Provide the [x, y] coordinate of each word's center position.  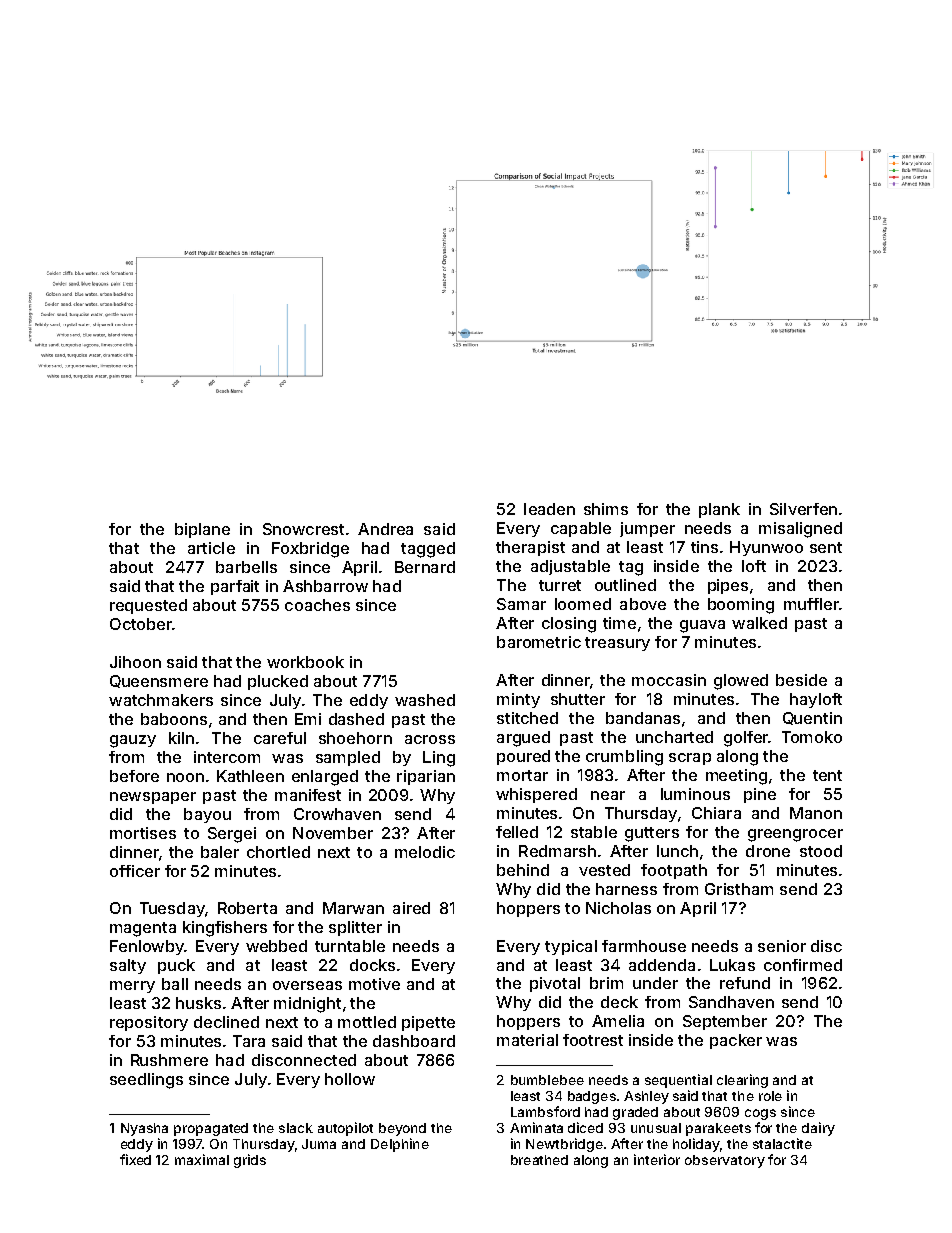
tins [704, 547]
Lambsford [545, 1111]
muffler [811, 604]
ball [175, 984]
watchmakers [161, 700]
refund [745, 983]
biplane [202, 530]
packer [736, 1041]
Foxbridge [310, 550]
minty [518, 700]
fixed [135, 1159]
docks [372, 965]
